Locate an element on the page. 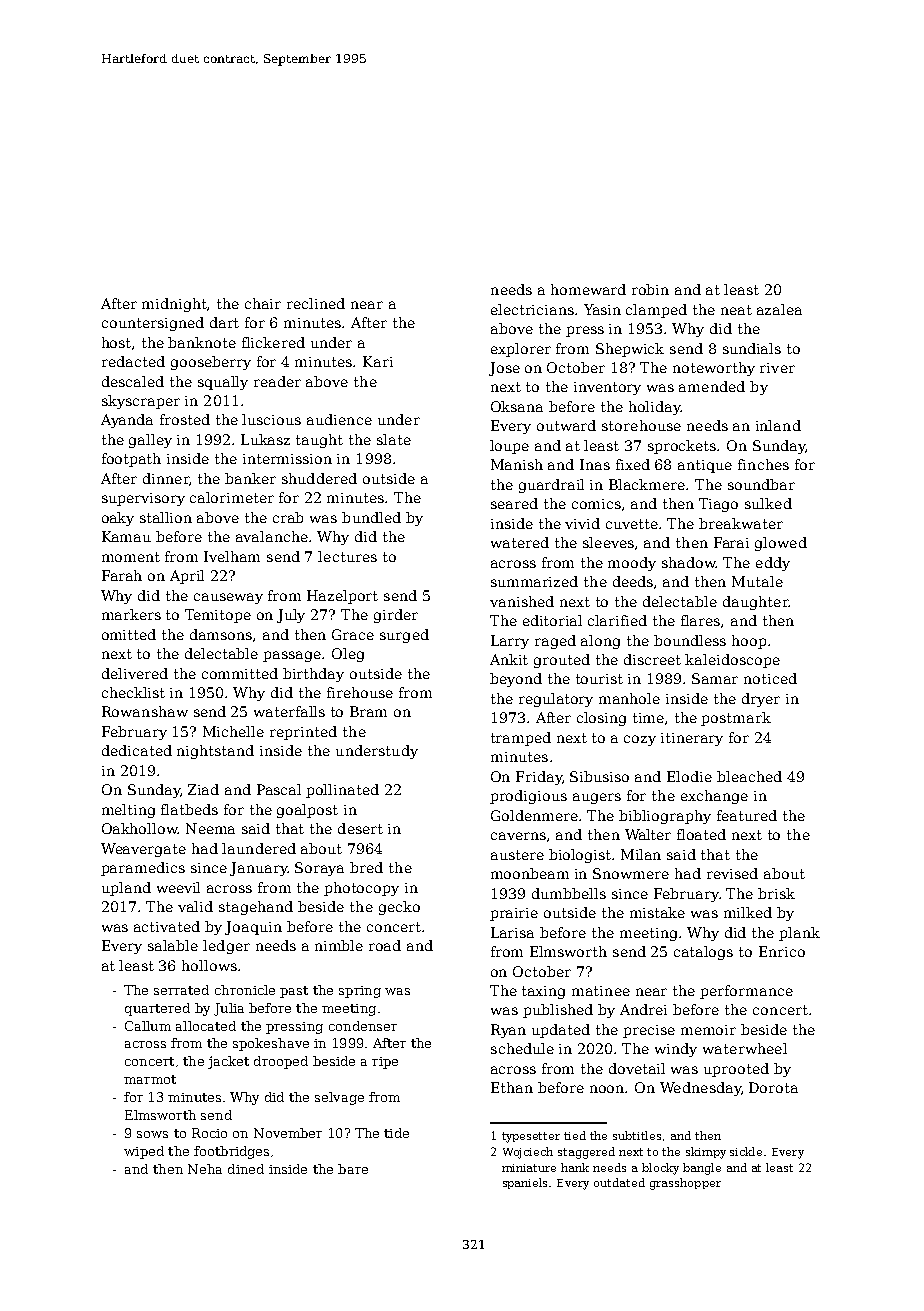 This image has width=924, height=1311. calorimeter is located at coordinates (232, 497).
